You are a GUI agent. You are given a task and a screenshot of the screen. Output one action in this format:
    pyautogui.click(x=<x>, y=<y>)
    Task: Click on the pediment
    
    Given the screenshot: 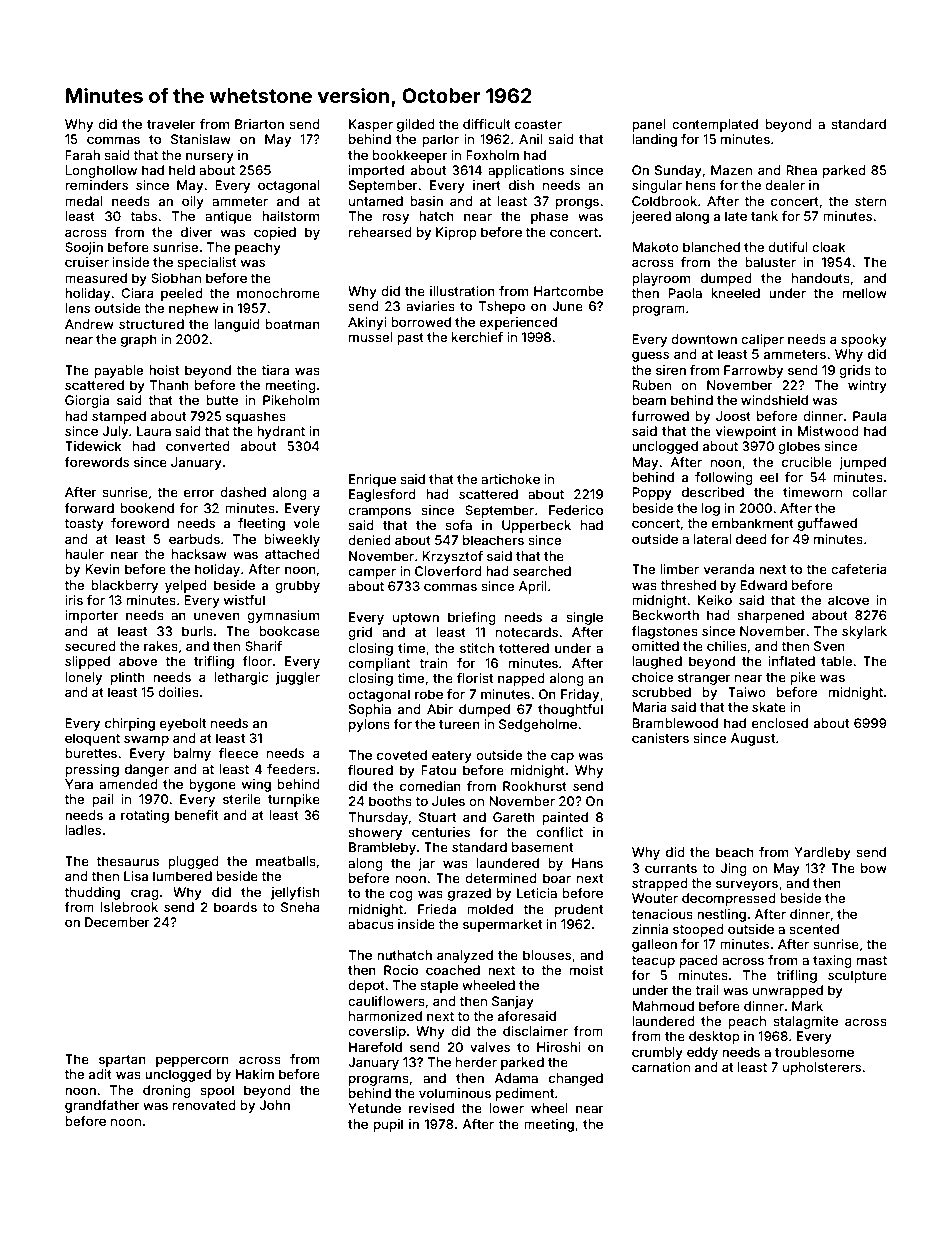 What is the action you would take?
    pyautogui.click(x=525, y=1094)
